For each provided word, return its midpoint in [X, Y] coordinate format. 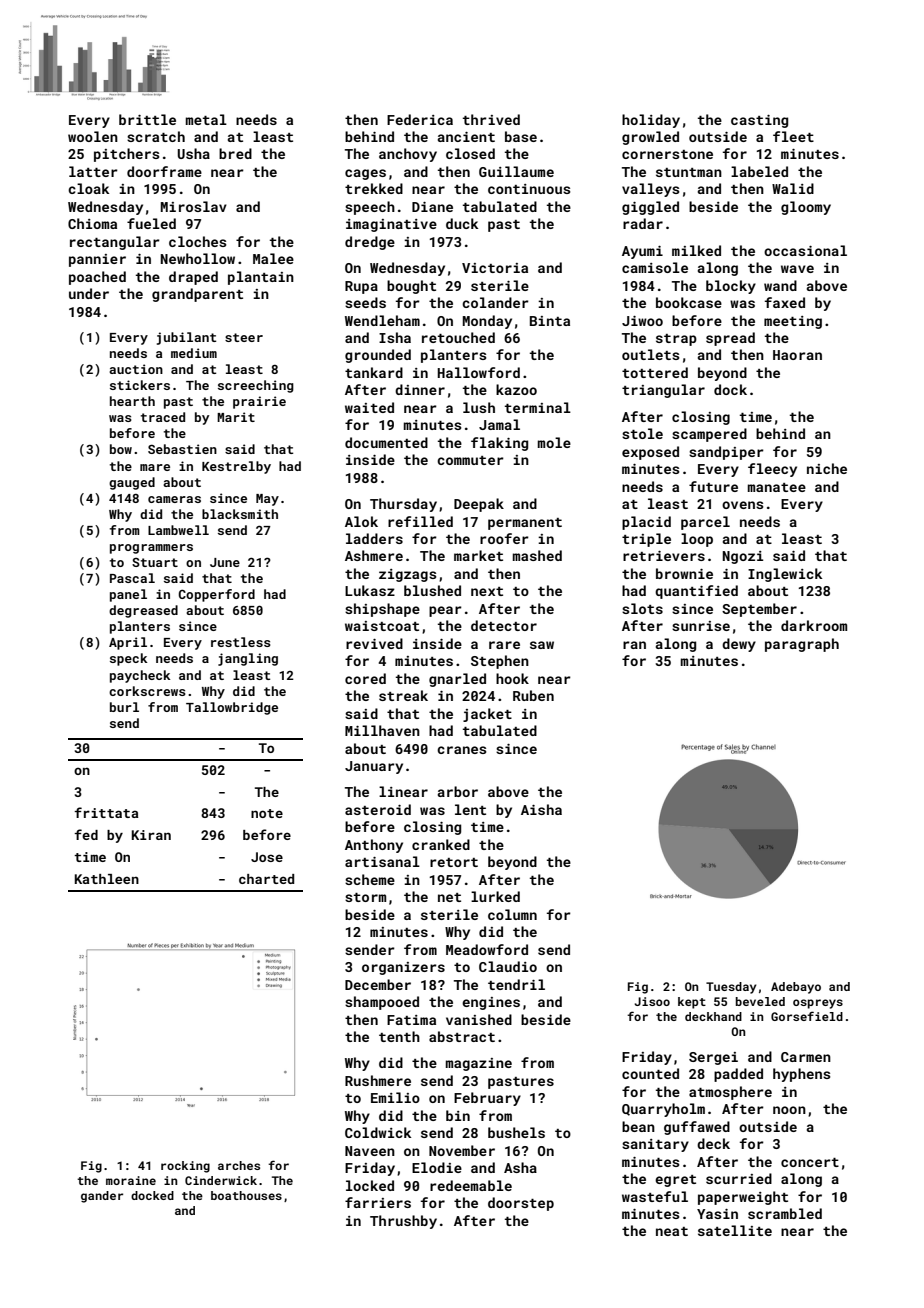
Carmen [806, 1057]
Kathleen [107, 879]
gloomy [806, 208]
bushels [516, 1132]
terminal [538, 407]
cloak [88, 188]
